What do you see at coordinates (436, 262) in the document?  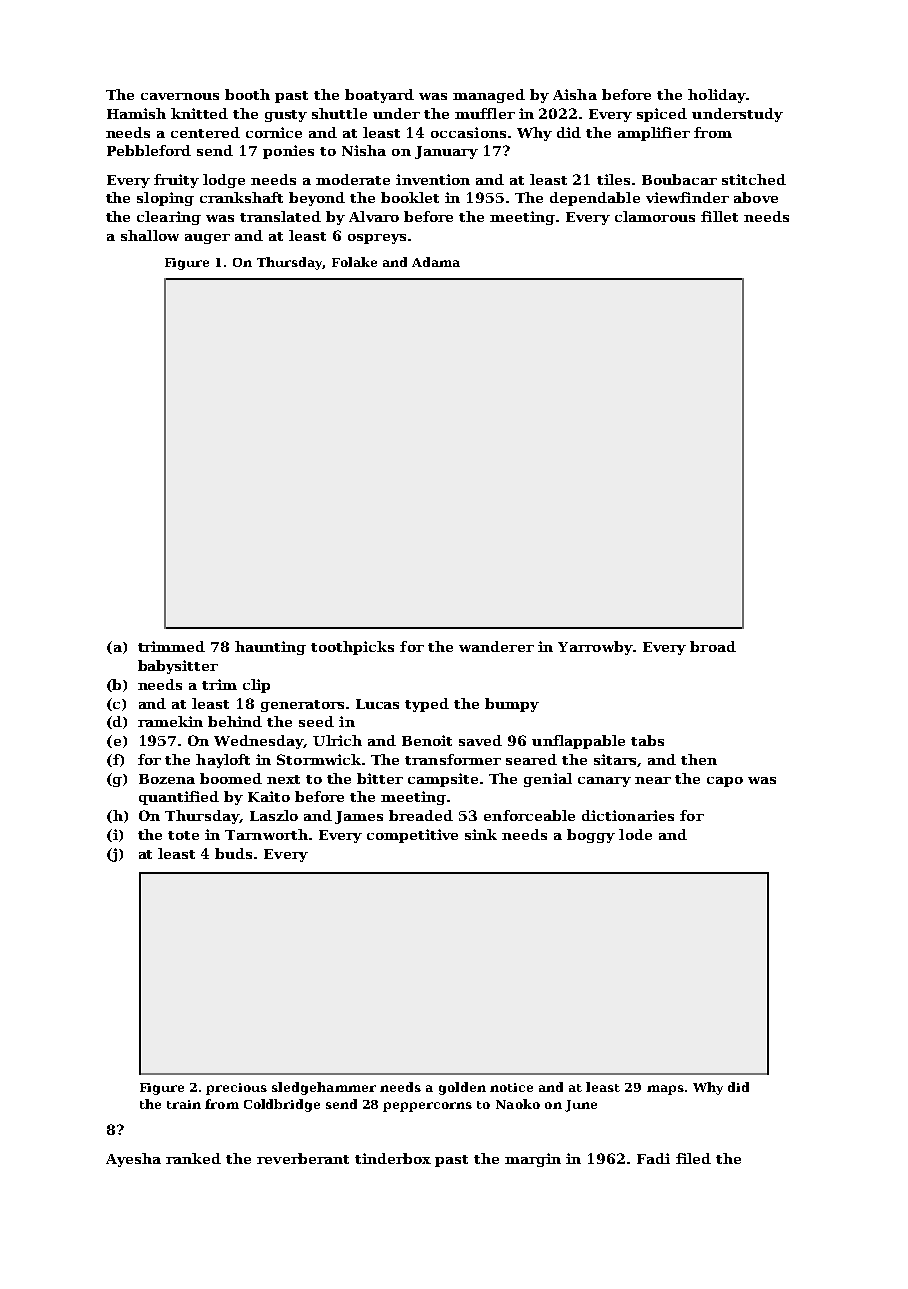 I see `Adama` at bounding box center [436, 262].
